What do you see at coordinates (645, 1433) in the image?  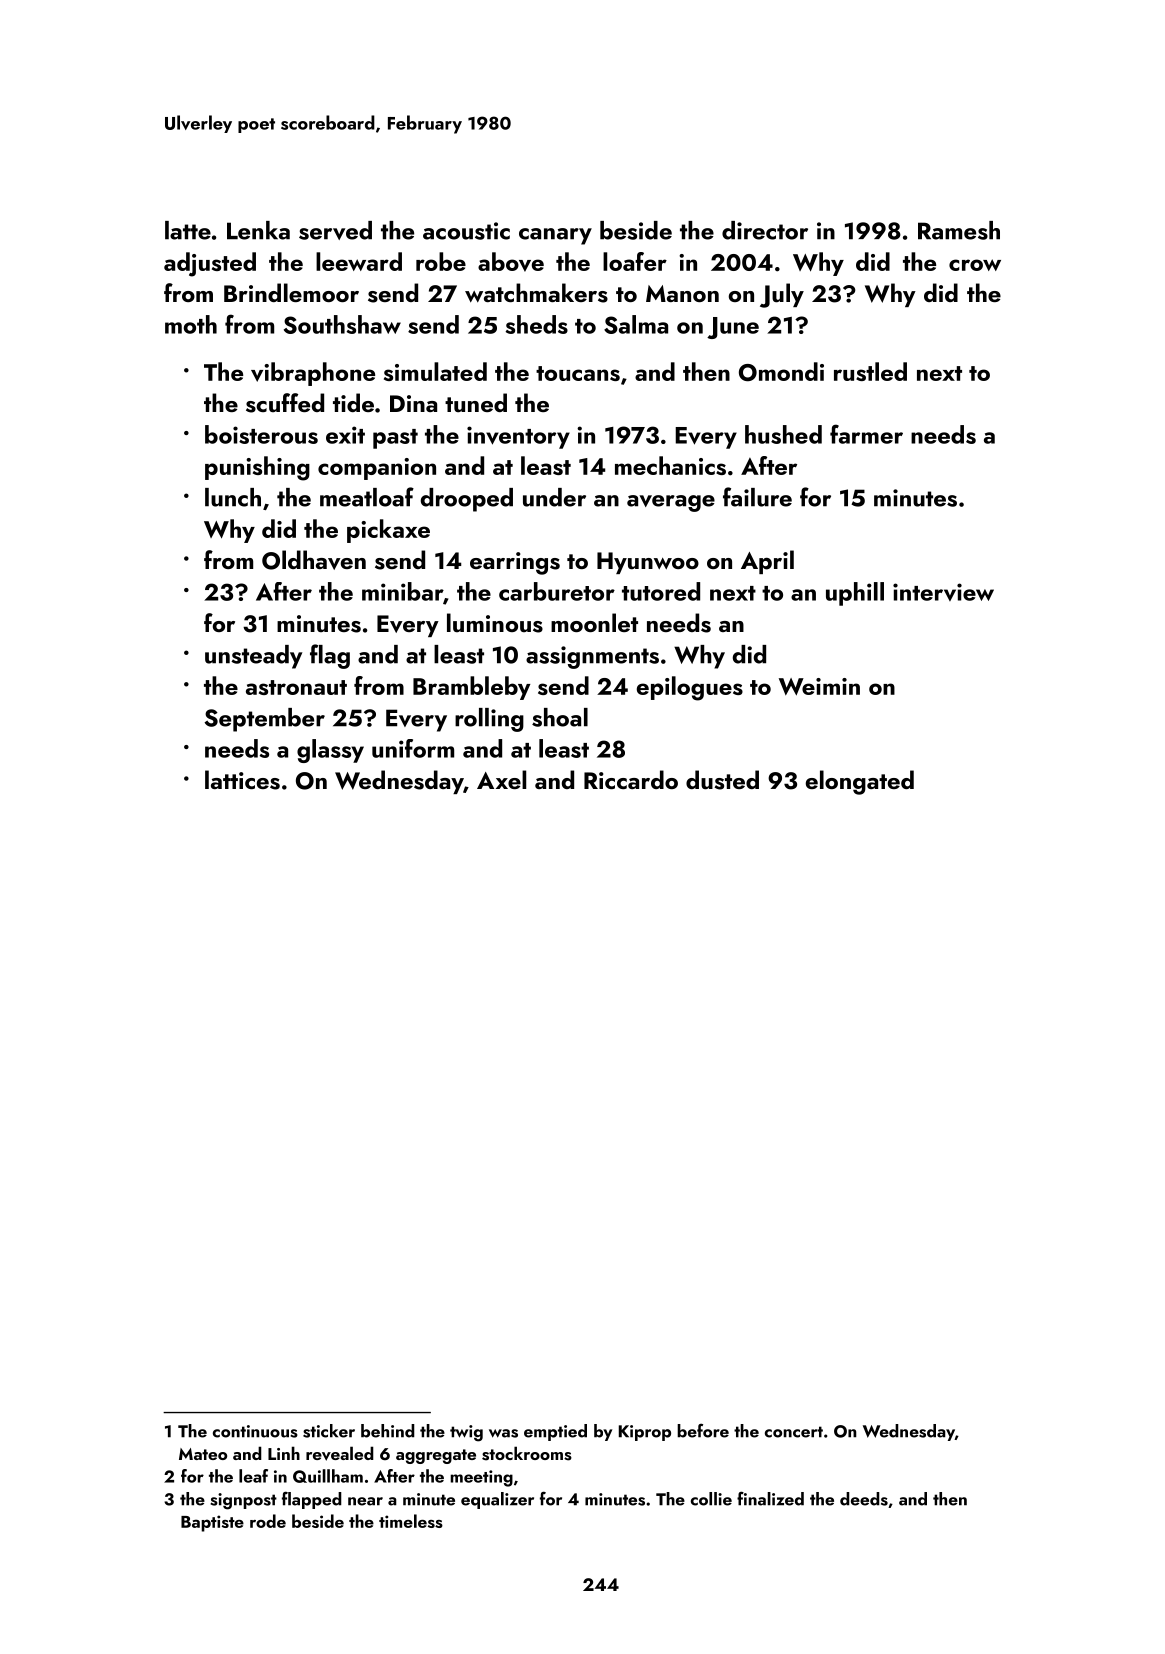 I see `Kiprop` at bounding box center [645, 1433].
